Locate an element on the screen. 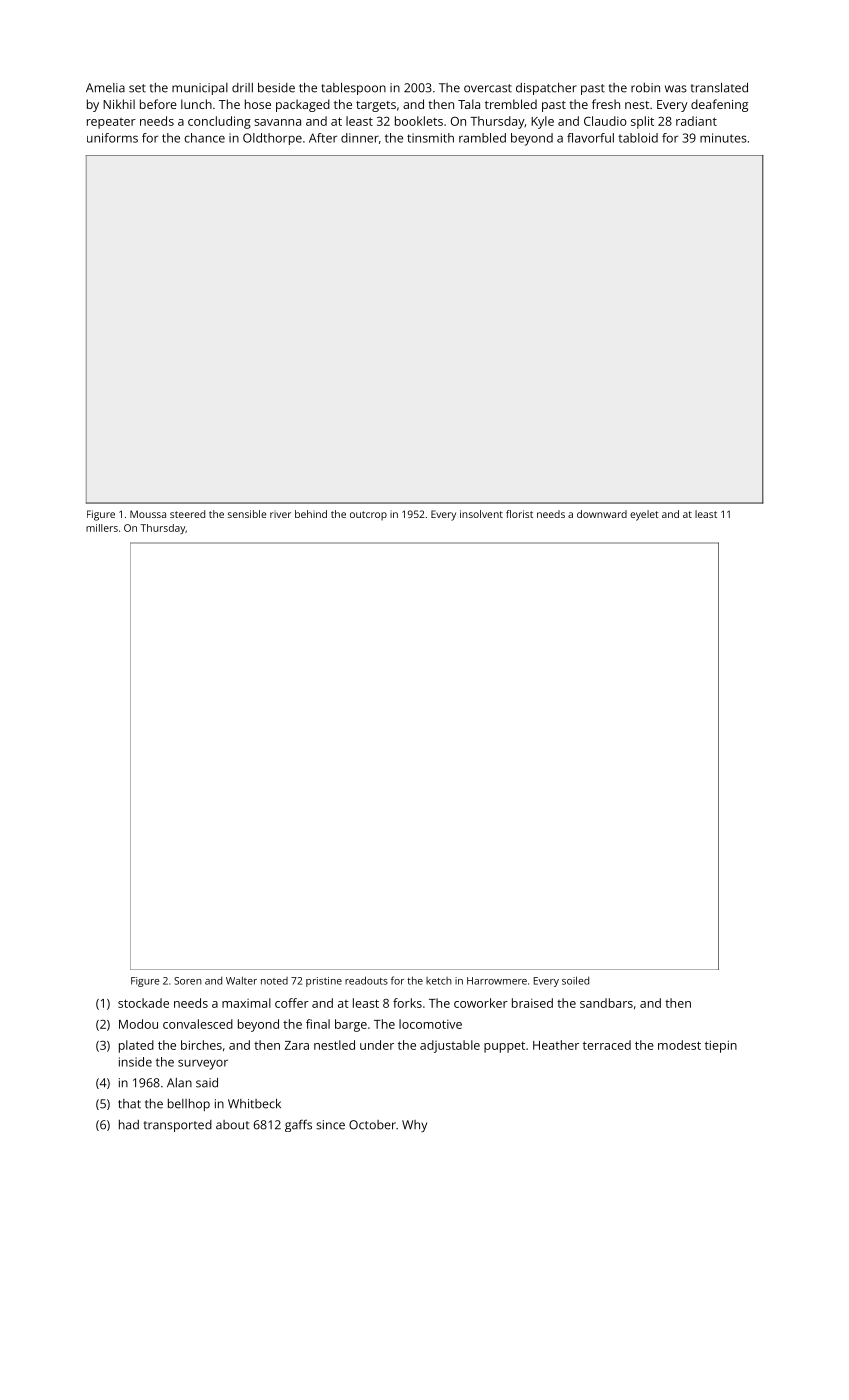 Image resolution: width=849 pixels, height=1400 pixels. overcast is located at coordinates (488, 88).
